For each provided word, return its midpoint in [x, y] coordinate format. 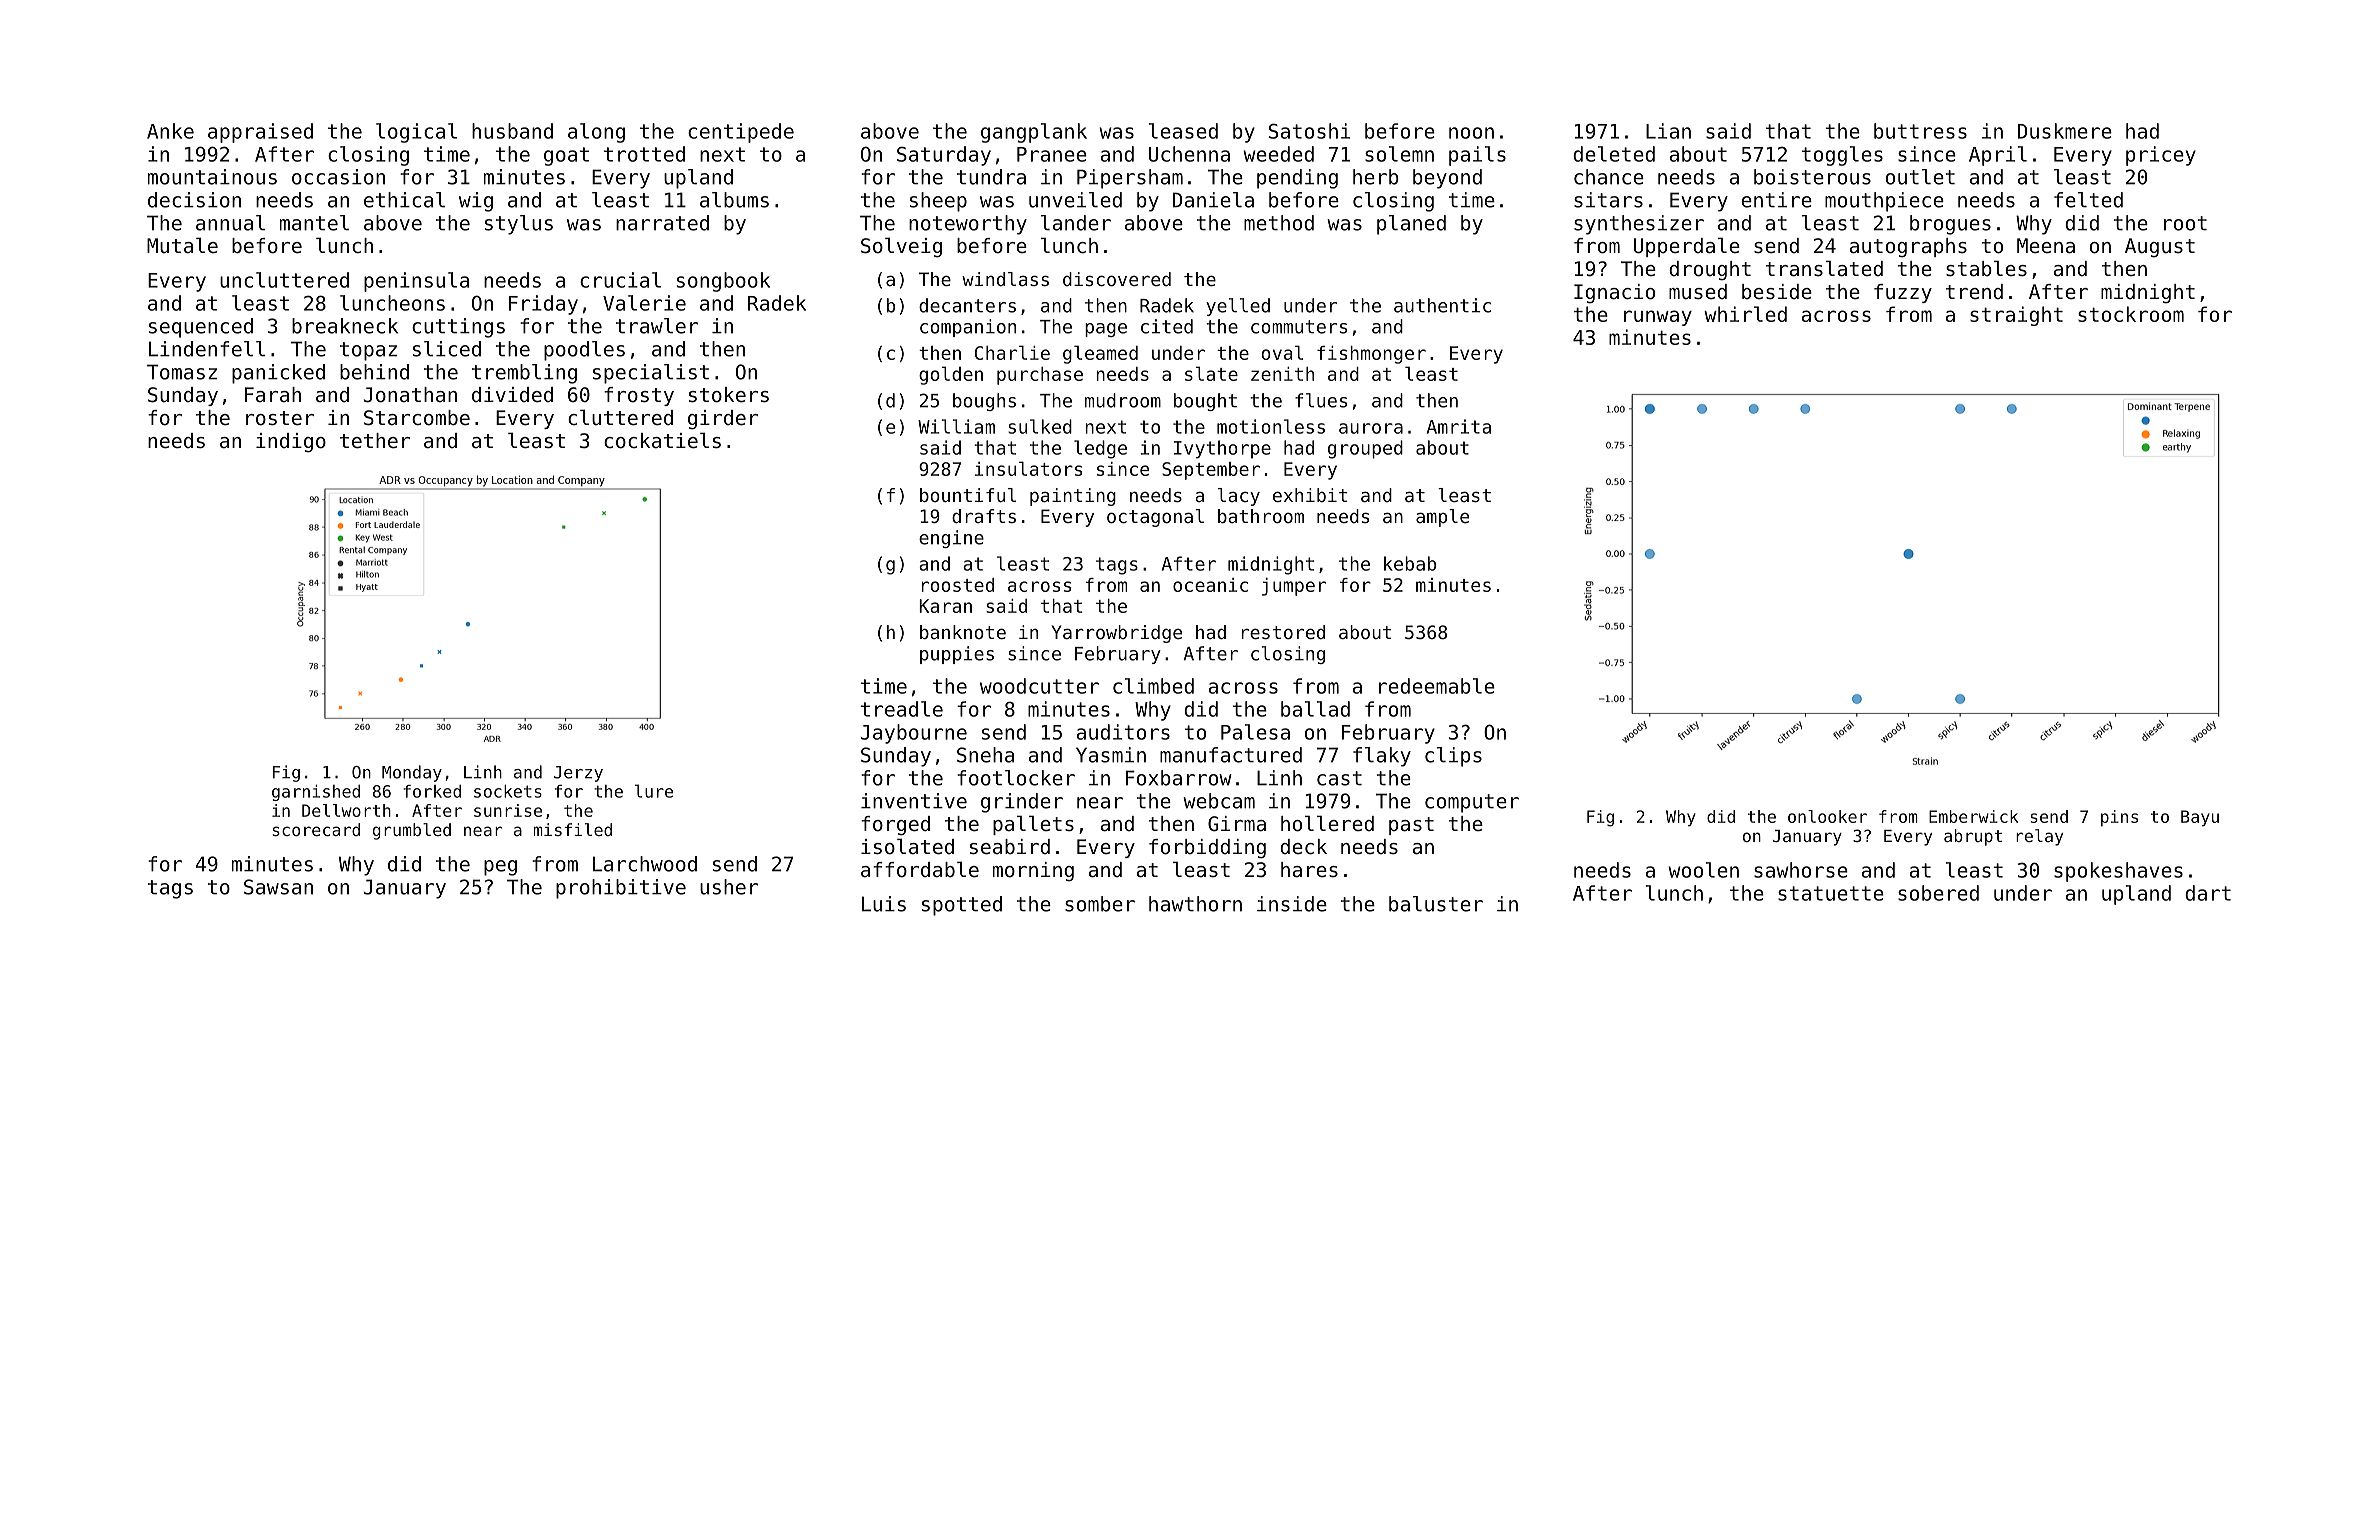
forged [895, 826]
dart [2208, 893]
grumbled [412, 831]
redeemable [1437, 686]
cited [1167, 326]
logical [416, 133]
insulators [1028, 468]
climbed [1153, 686]
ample [1442, 518]
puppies [957, 655]
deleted [1614, 154]
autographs [1908, 248]
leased [1183, 131]
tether [375, 441]
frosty [639, 396]
